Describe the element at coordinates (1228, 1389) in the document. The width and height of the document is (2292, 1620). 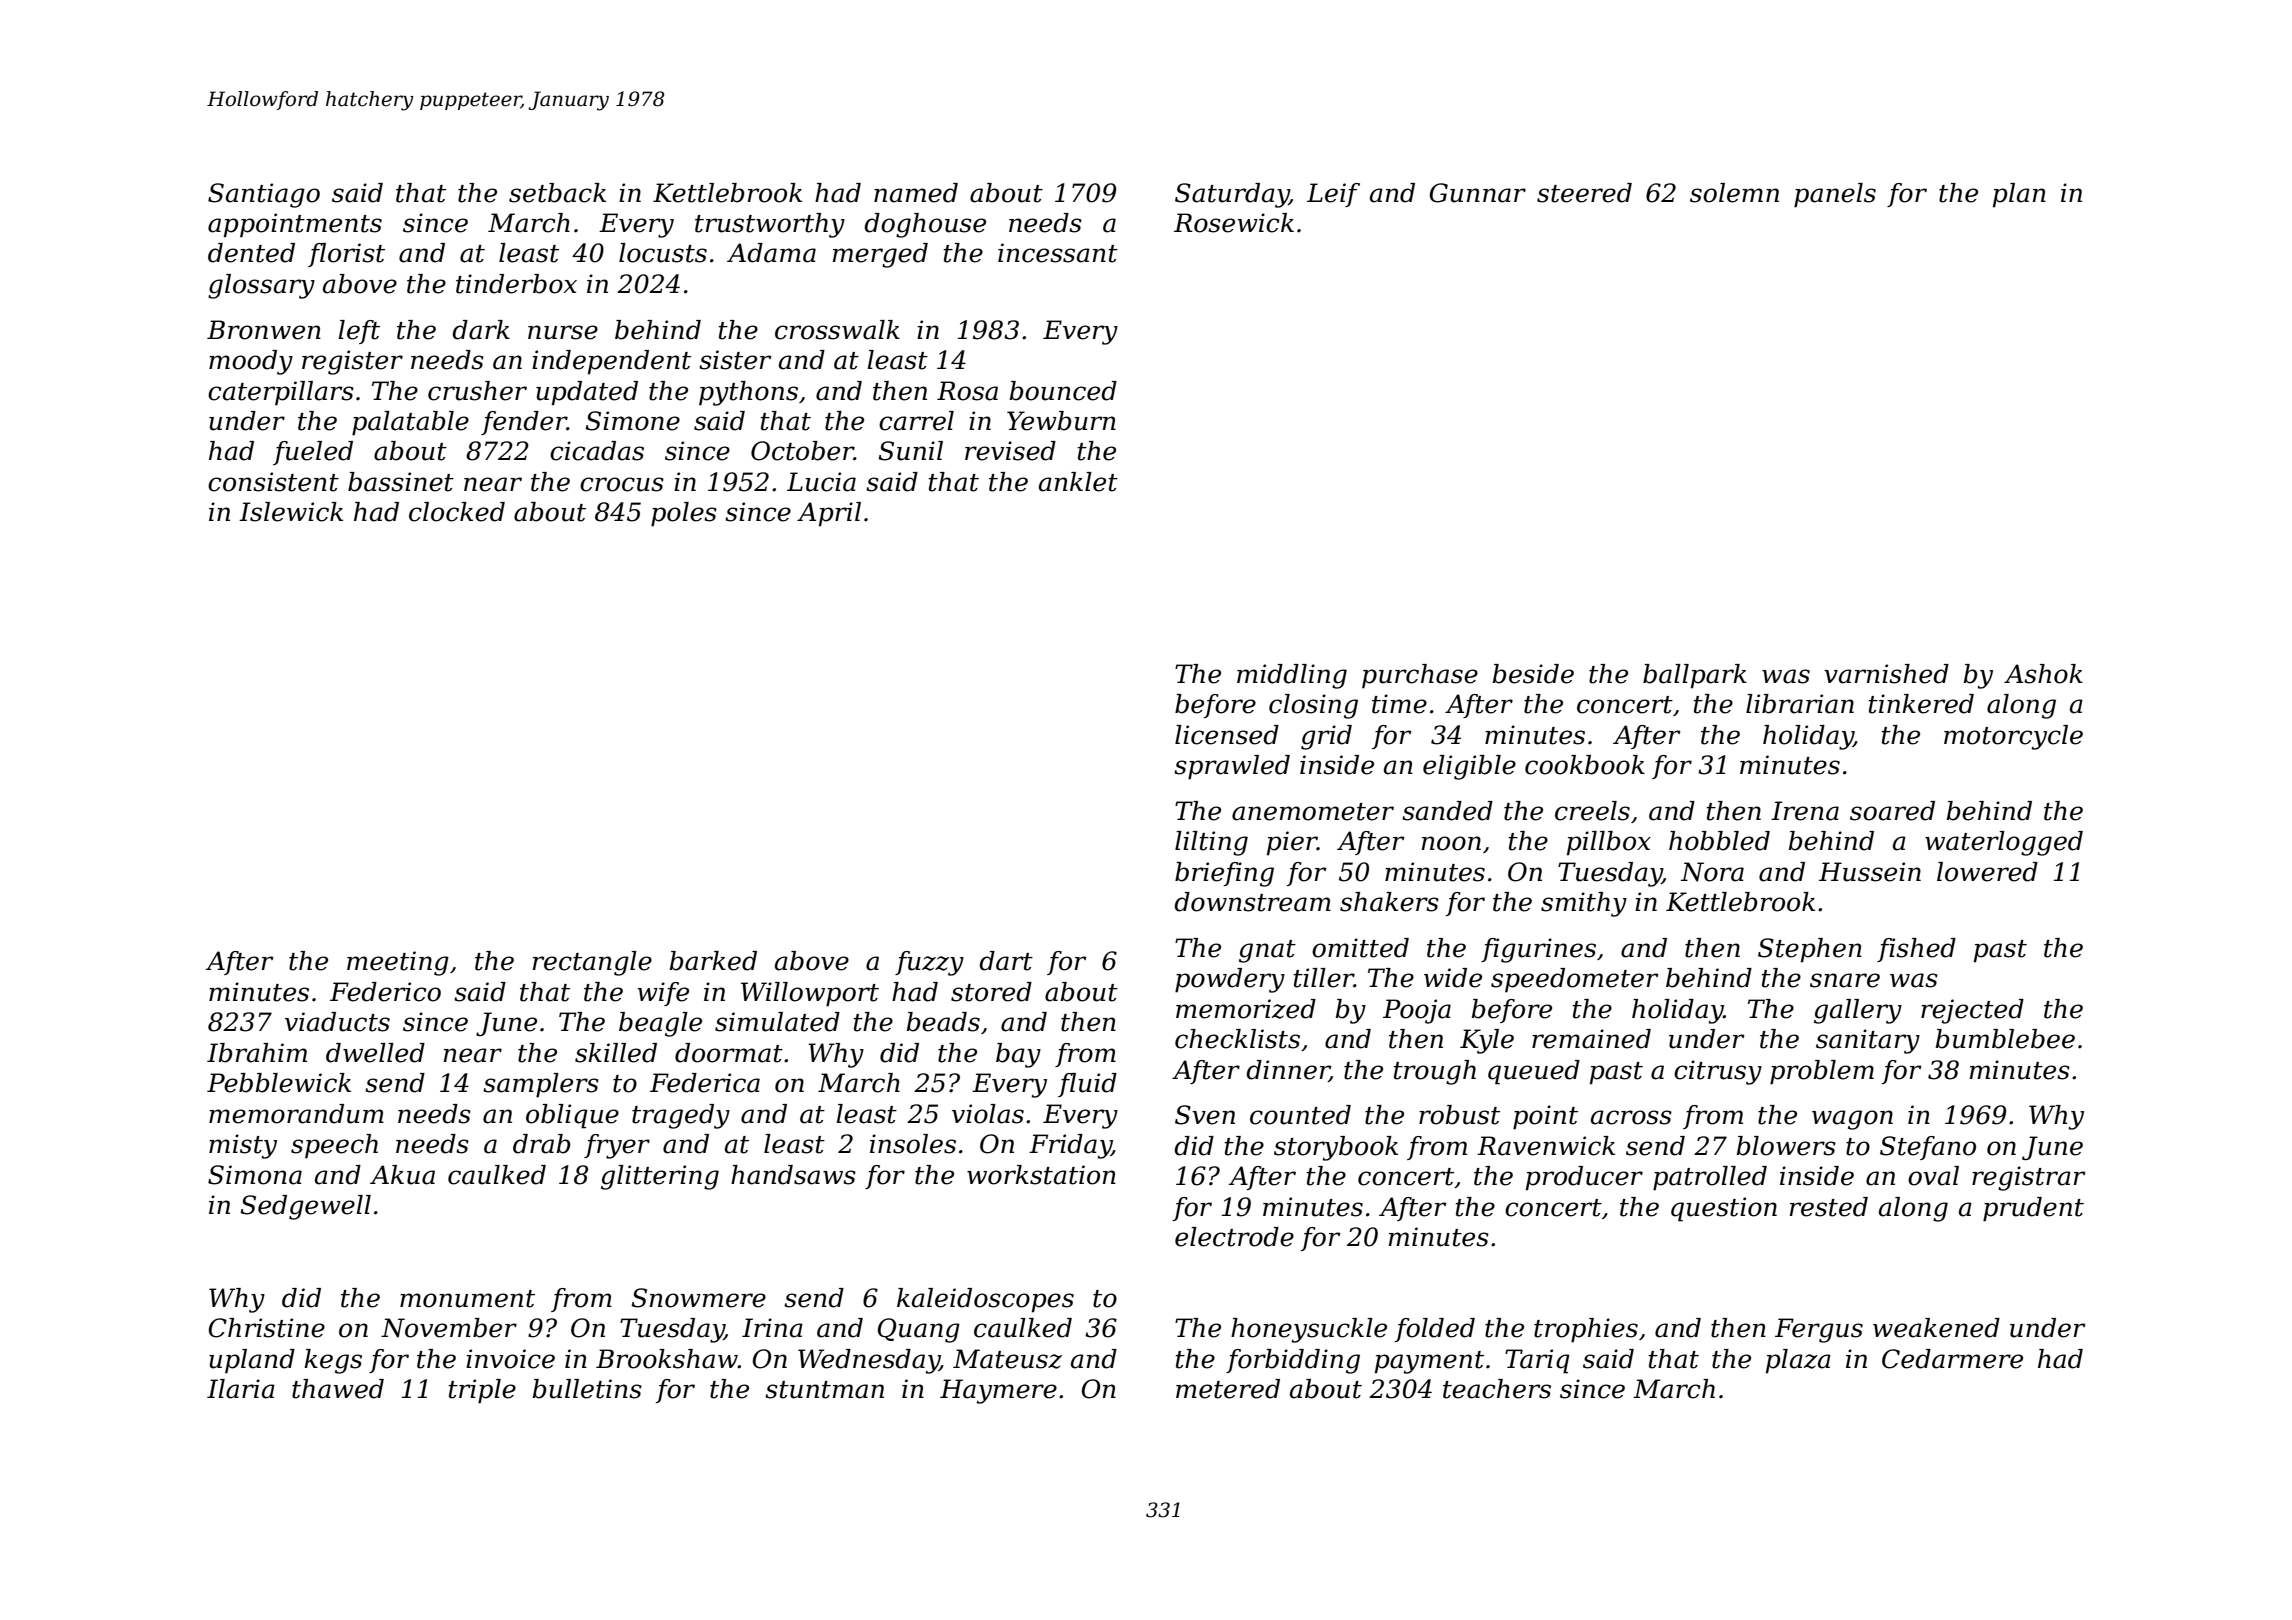
I see `metered` at that location.
